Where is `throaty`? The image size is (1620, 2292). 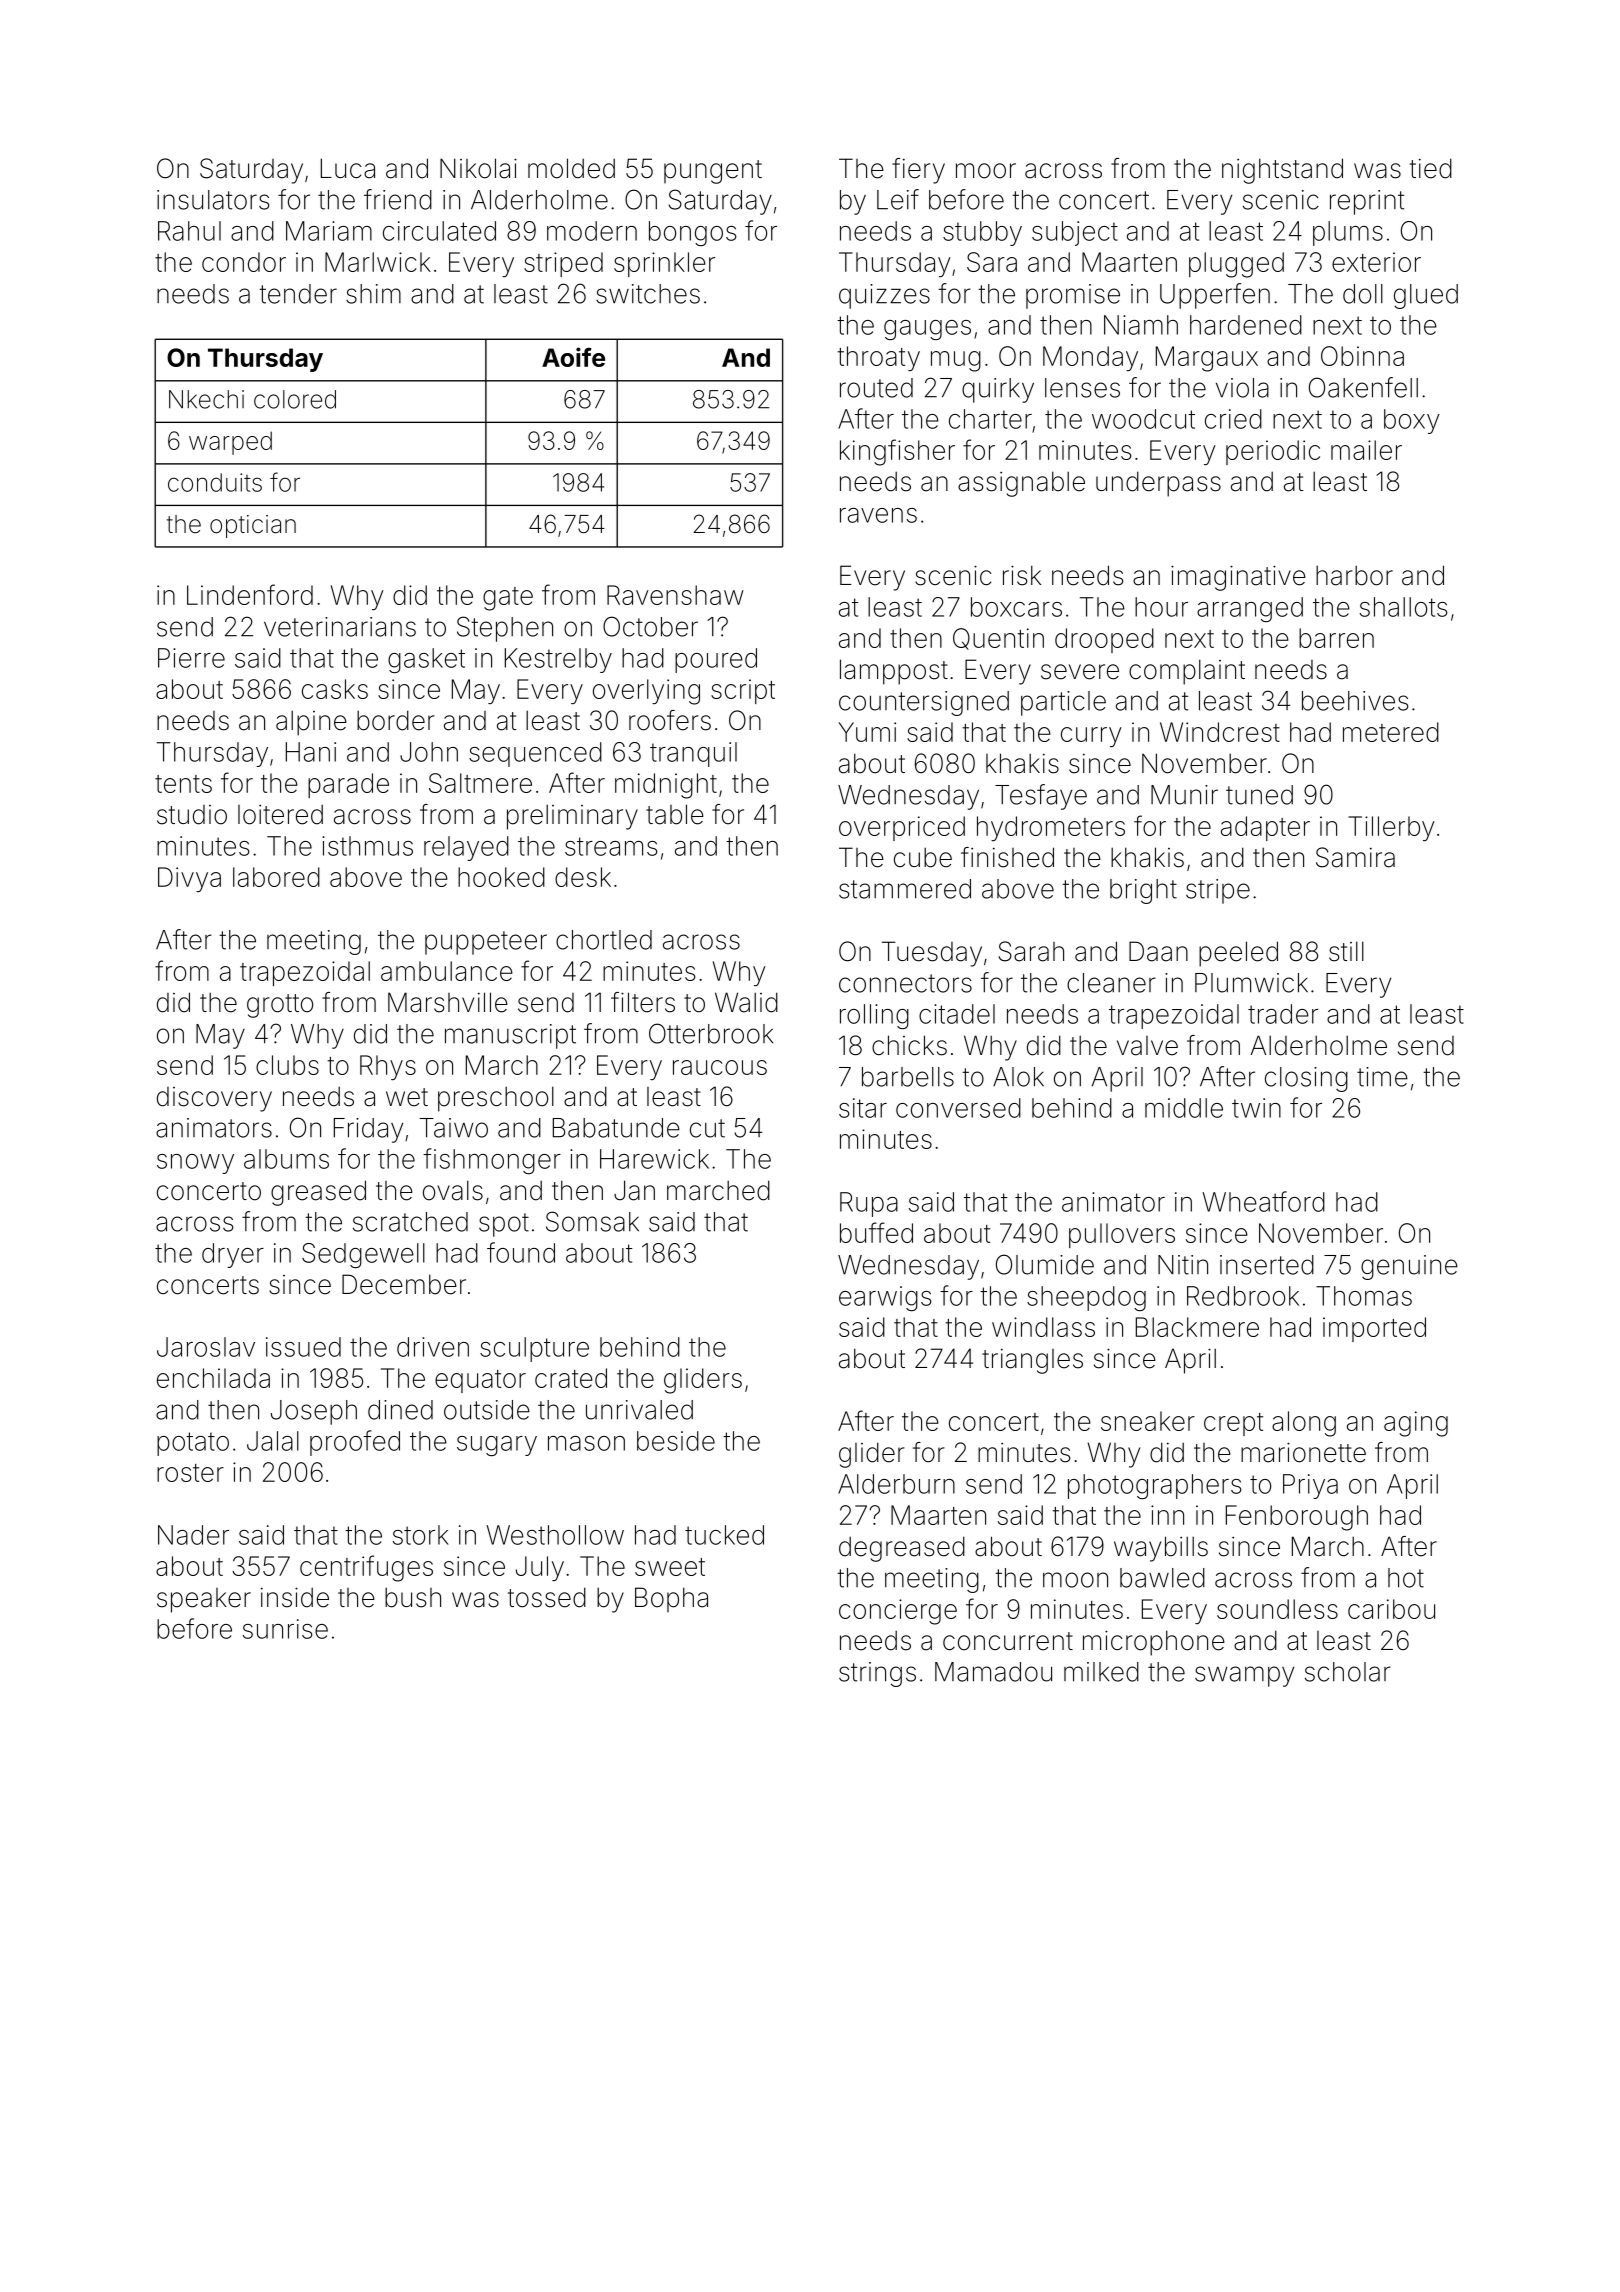 throaty is located at coordinates (879, 358).
